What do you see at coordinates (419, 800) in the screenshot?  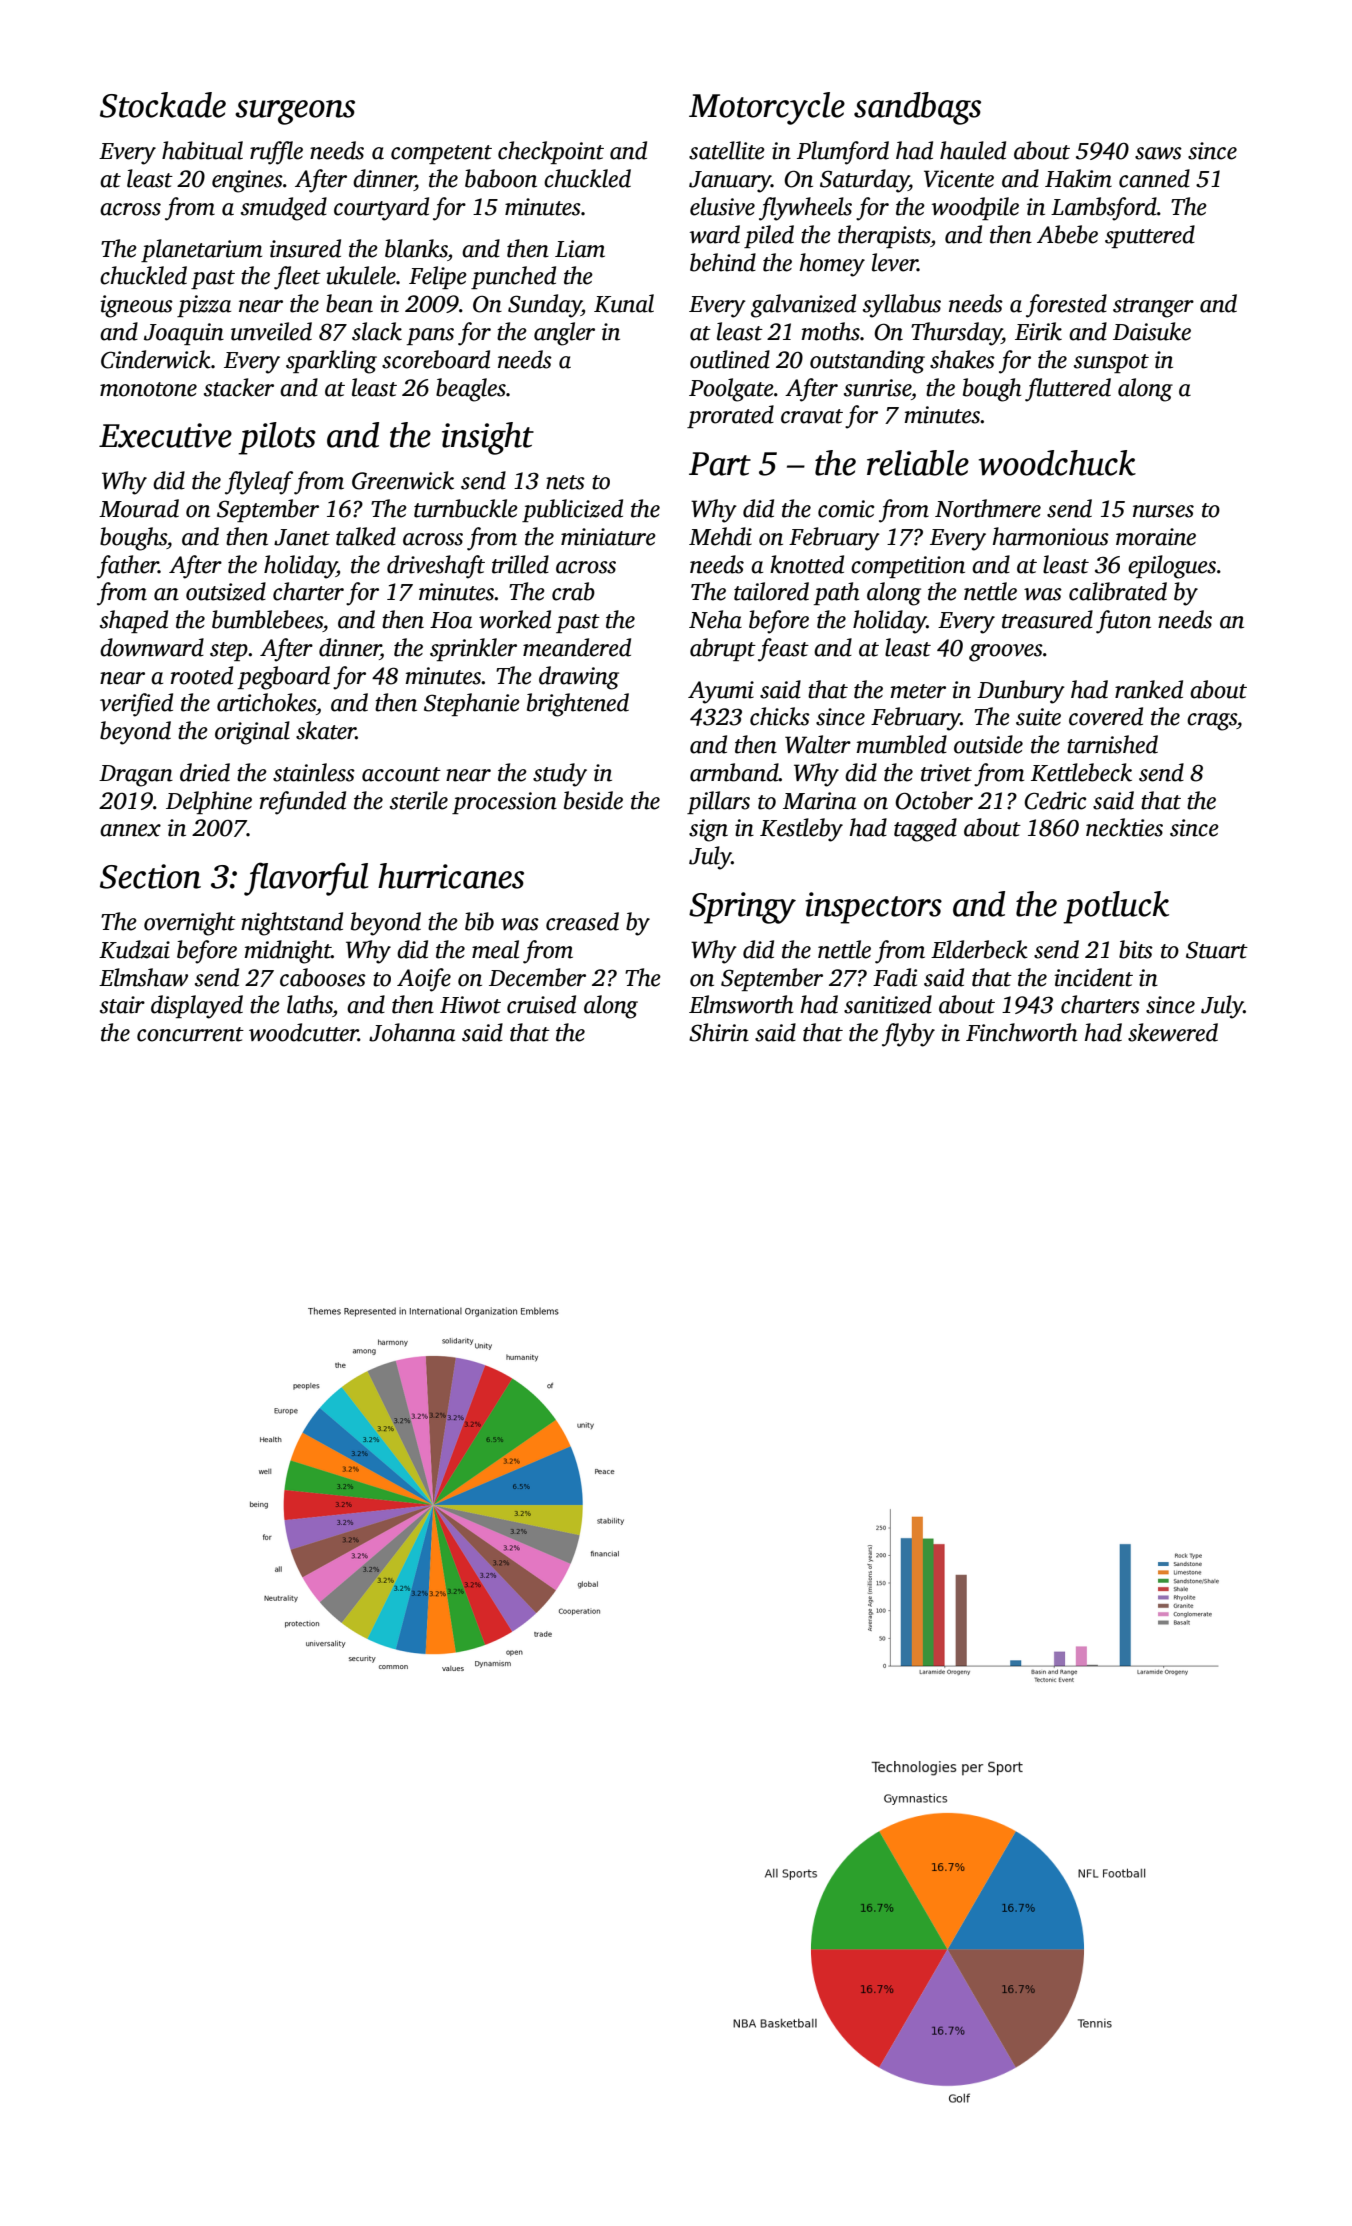 I see `sterile` at bounding box center [419, 800].
